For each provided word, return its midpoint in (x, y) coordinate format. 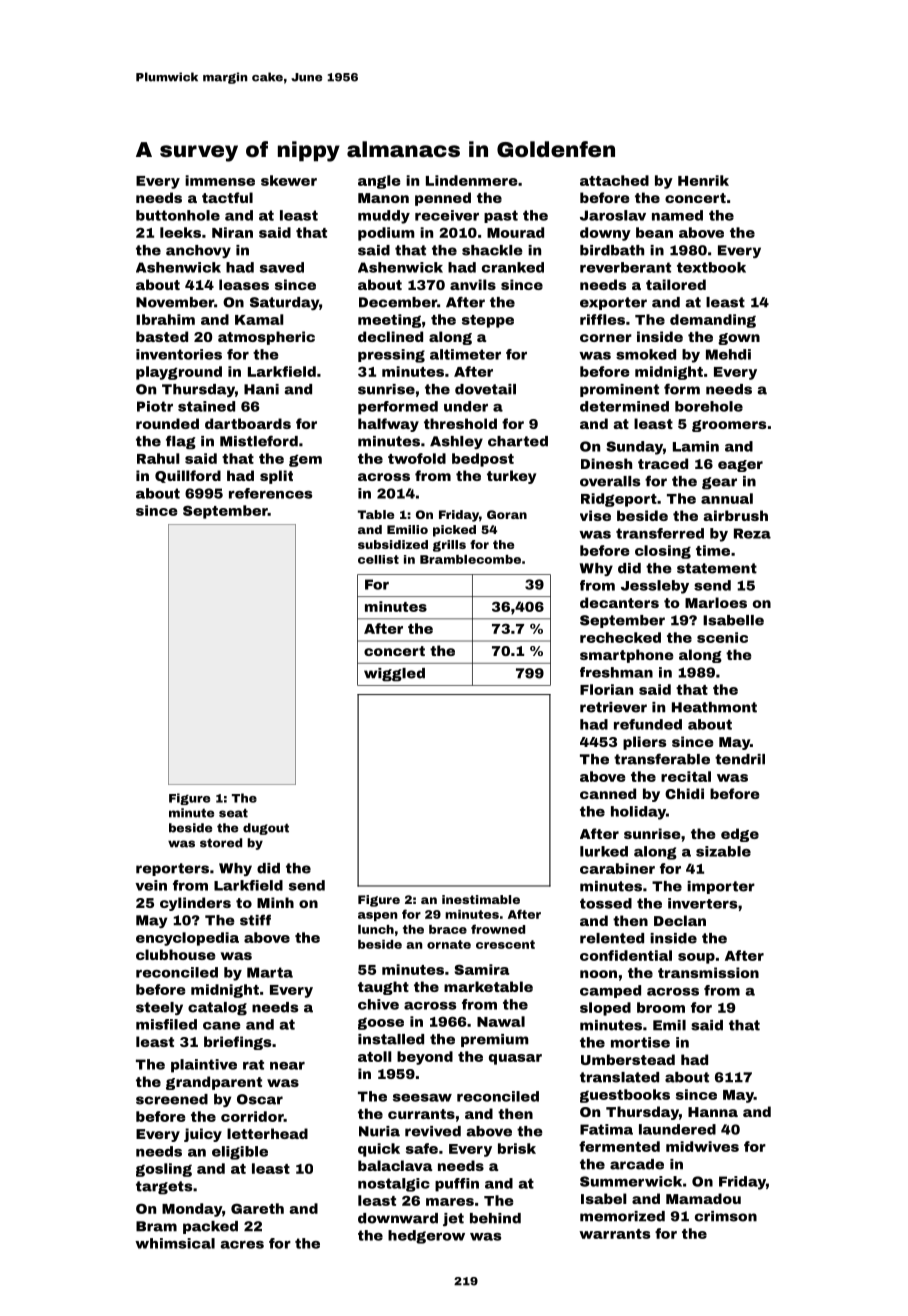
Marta (270, 972)
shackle (492, 250)
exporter (613, 303)
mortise (640, 1042)
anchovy (198, 251)
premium (495, 1040)
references (270, 493)
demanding (713, 321)
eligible (240, 1153)
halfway (388, 425)
